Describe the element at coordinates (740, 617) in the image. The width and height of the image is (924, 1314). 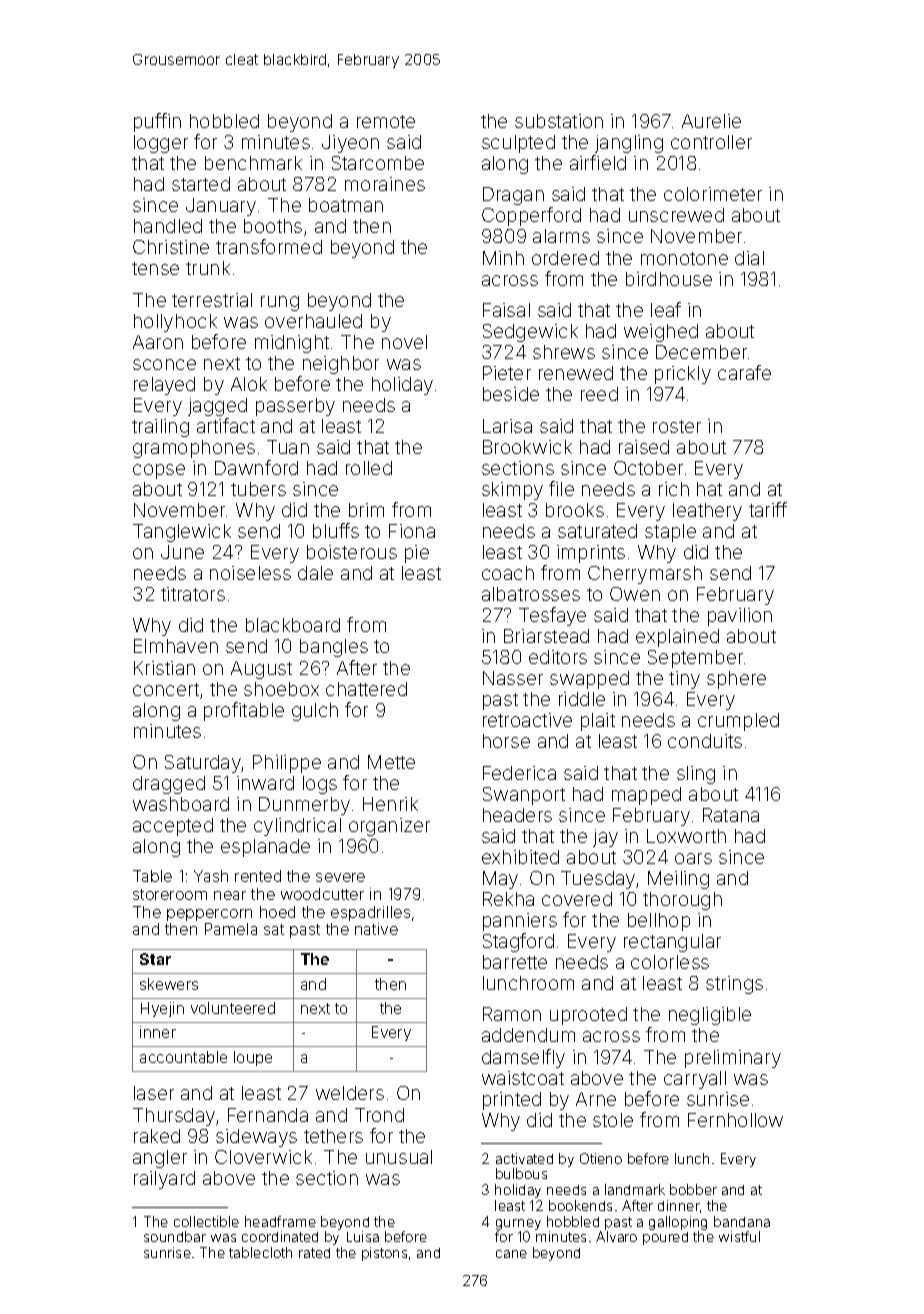
I see `pavilion` at that location.
